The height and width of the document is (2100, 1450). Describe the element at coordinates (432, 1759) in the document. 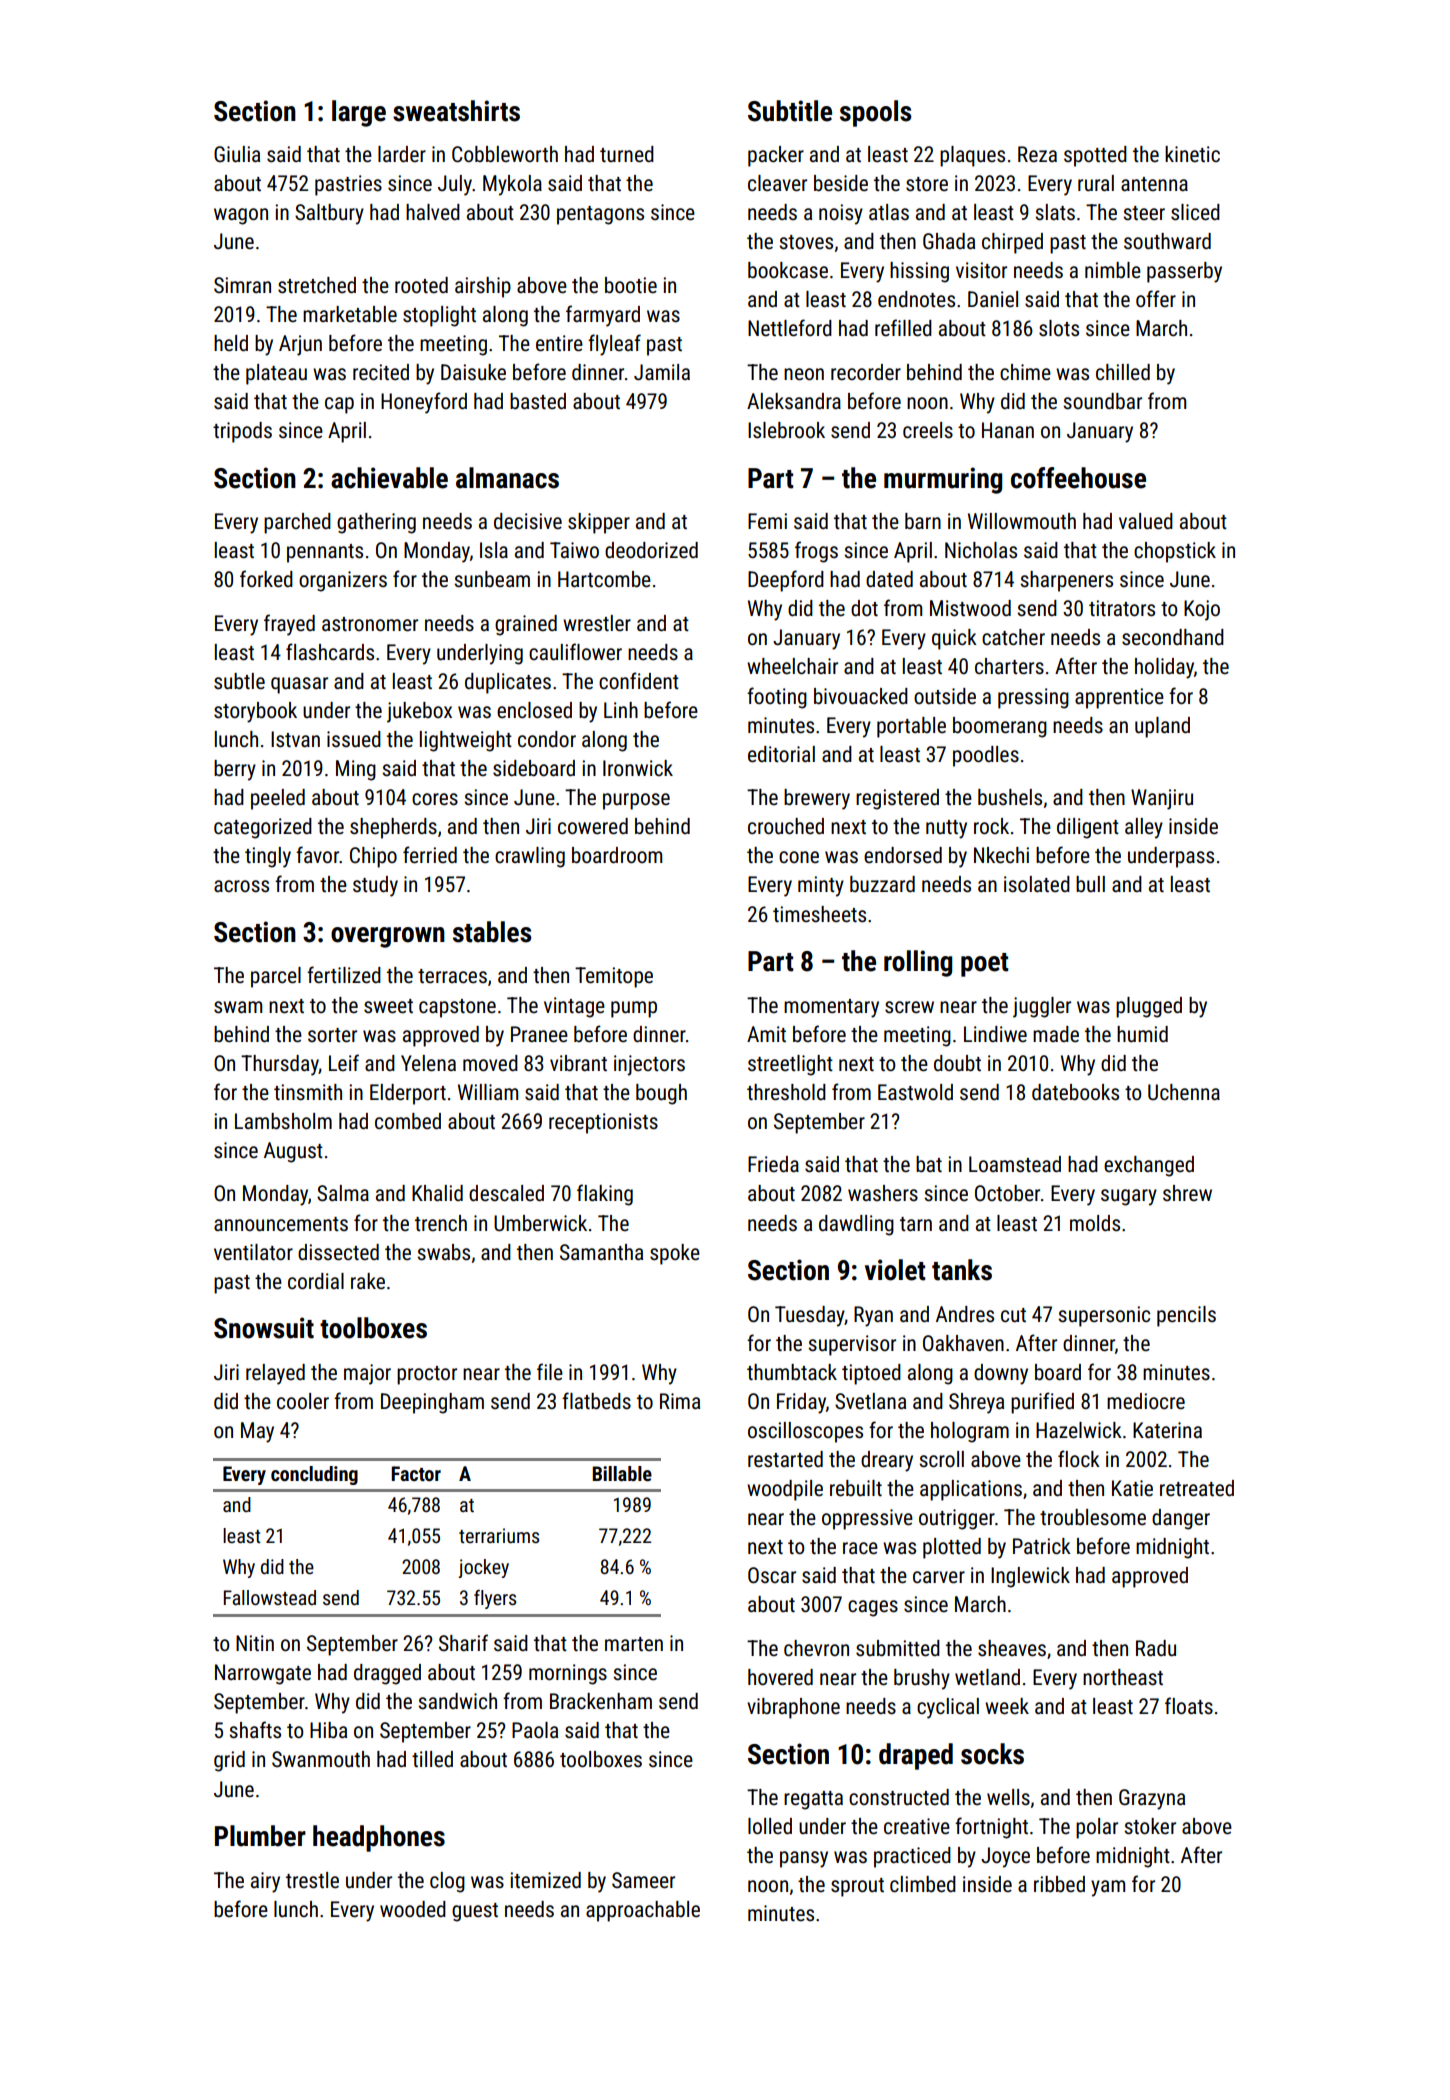

I see `tilled` at that location.
